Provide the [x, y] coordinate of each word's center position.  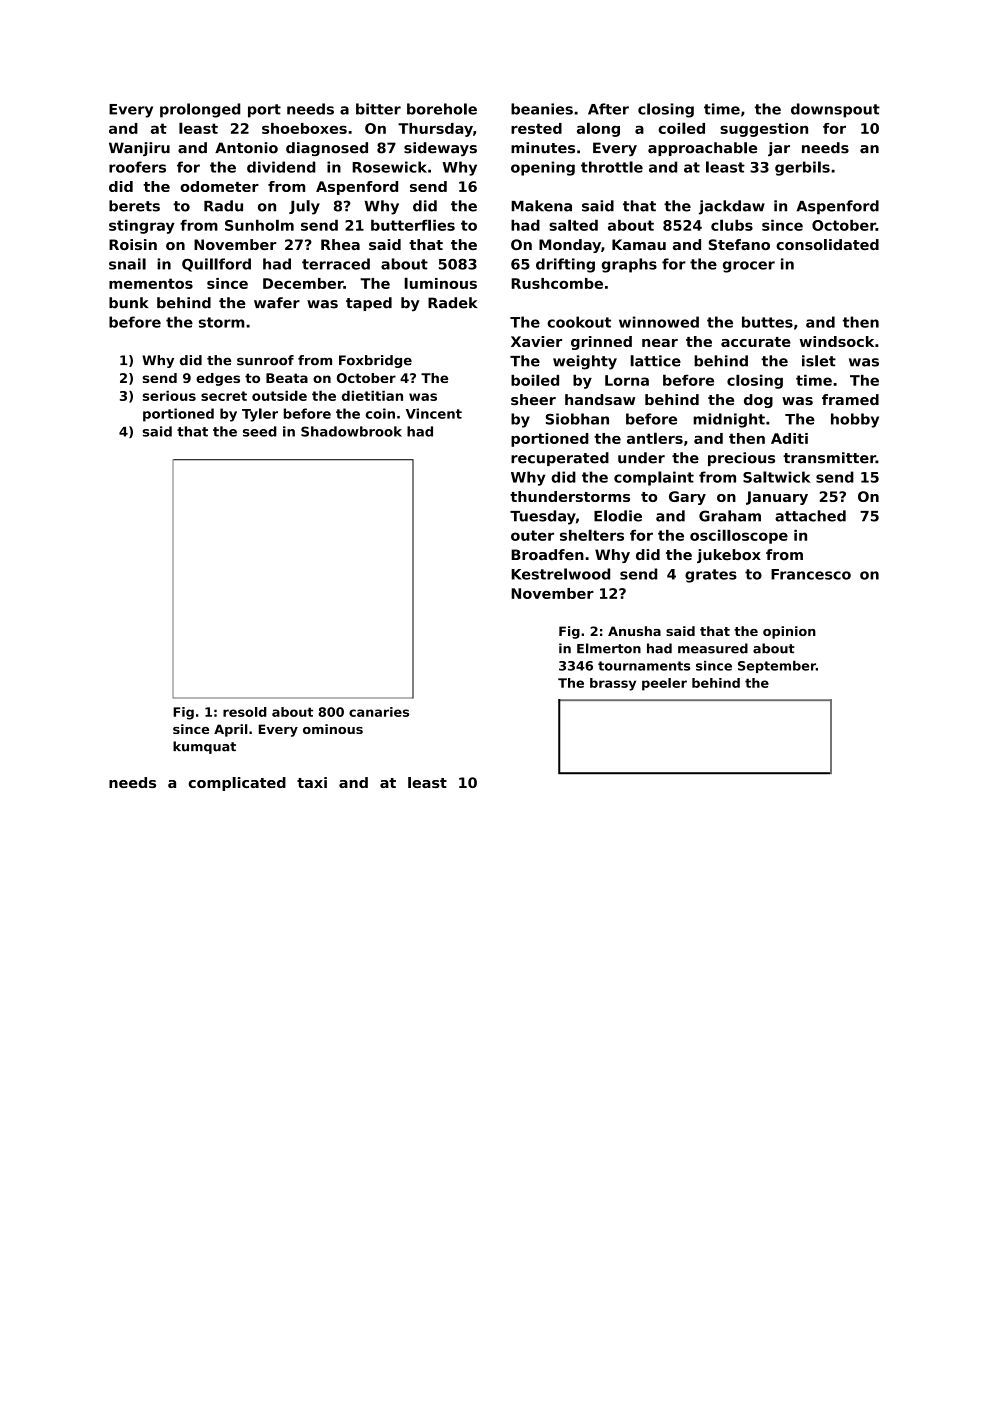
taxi [312, 782]
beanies [542, 109]
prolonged [200, 110]
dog [758, 401]
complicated [237, 784]
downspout [835, 110]
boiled [535, 380]
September [777, 667]
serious [169, 395]
